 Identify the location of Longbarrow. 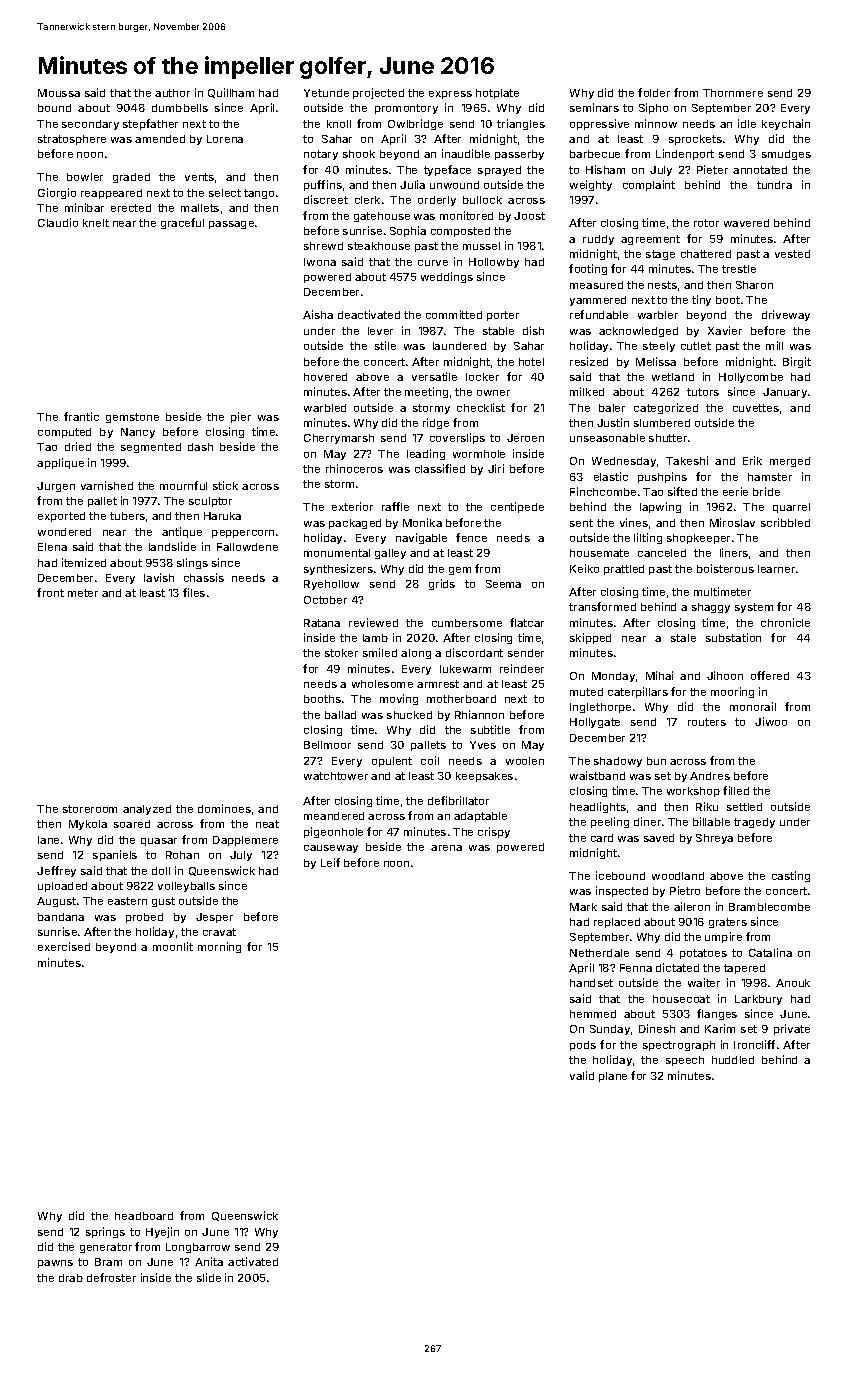
(198, 1248).
